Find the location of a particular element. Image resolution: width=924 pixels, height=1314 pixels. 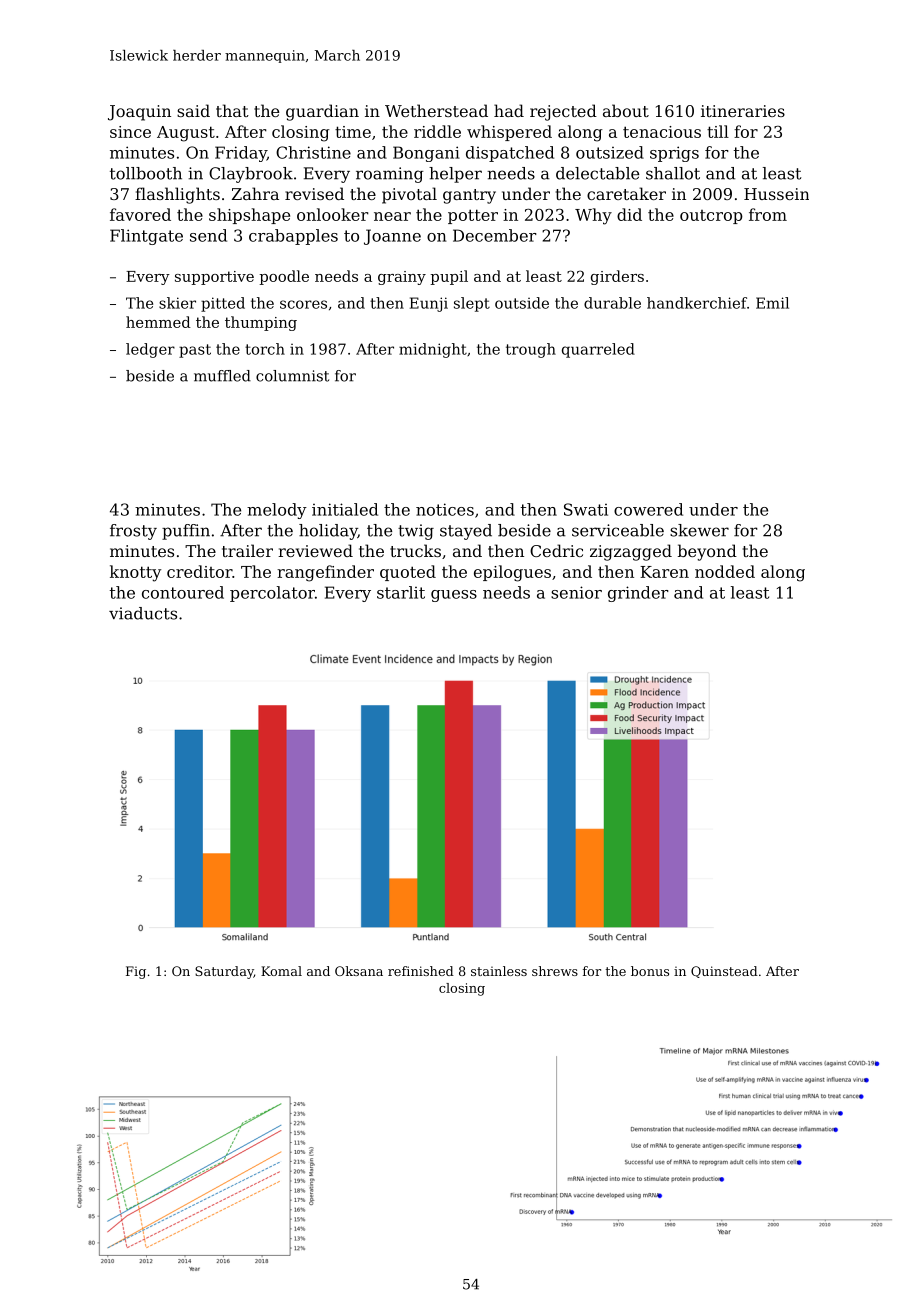

Claybrook is located at coordinates (251, 175).
